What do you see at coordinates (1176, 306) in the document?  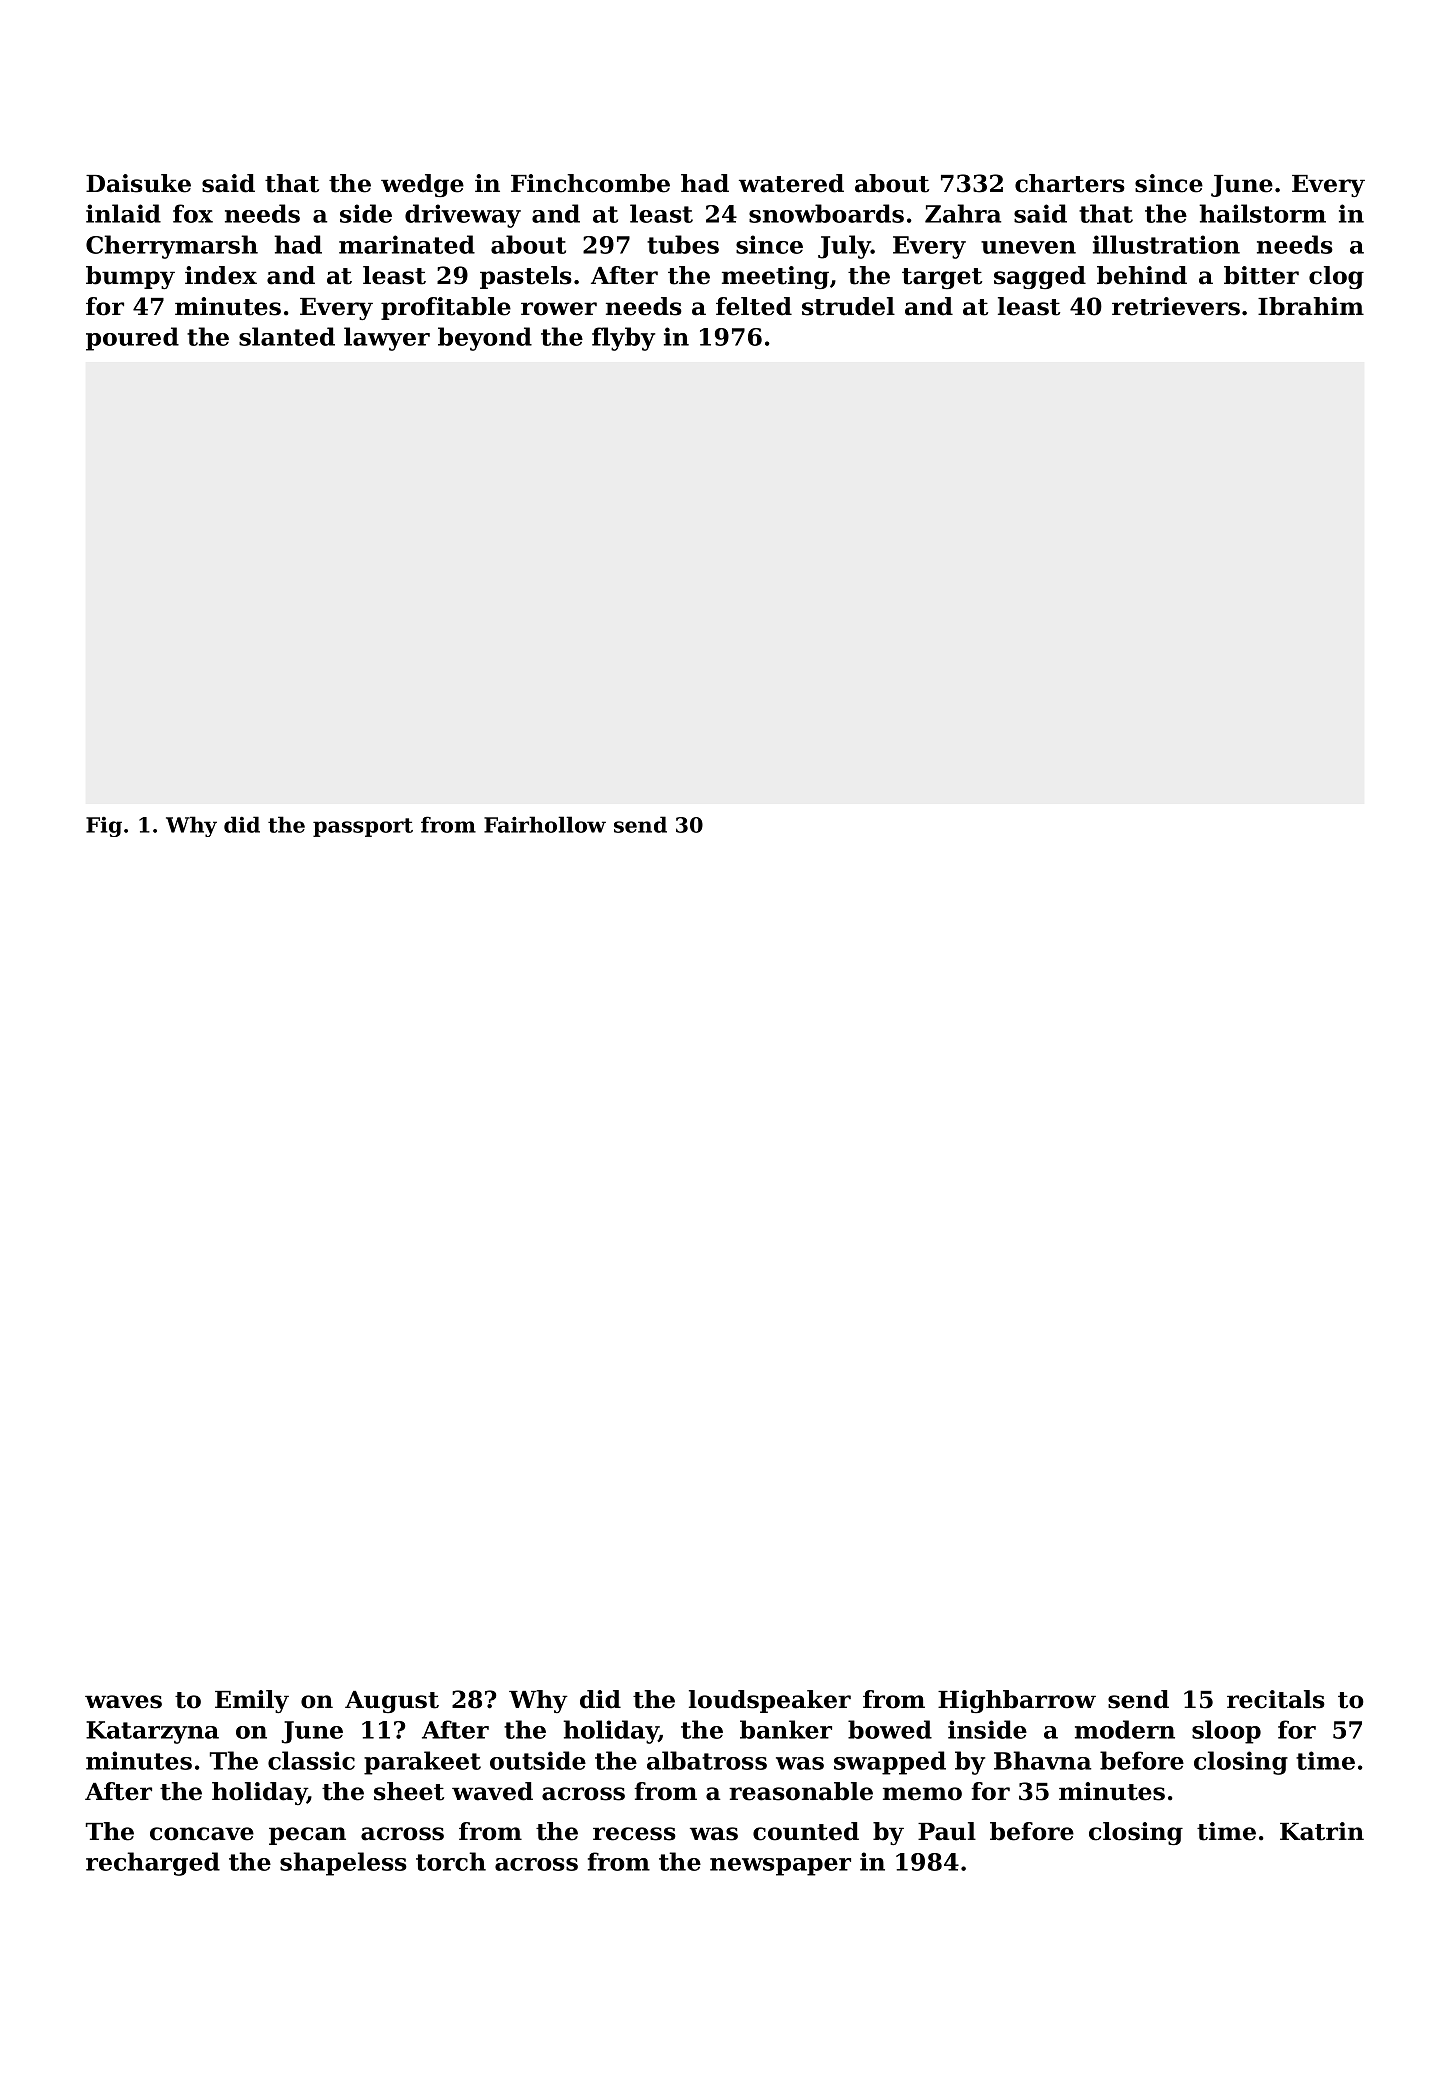 I see `retrievers` at bounding box center [1176, 306].
